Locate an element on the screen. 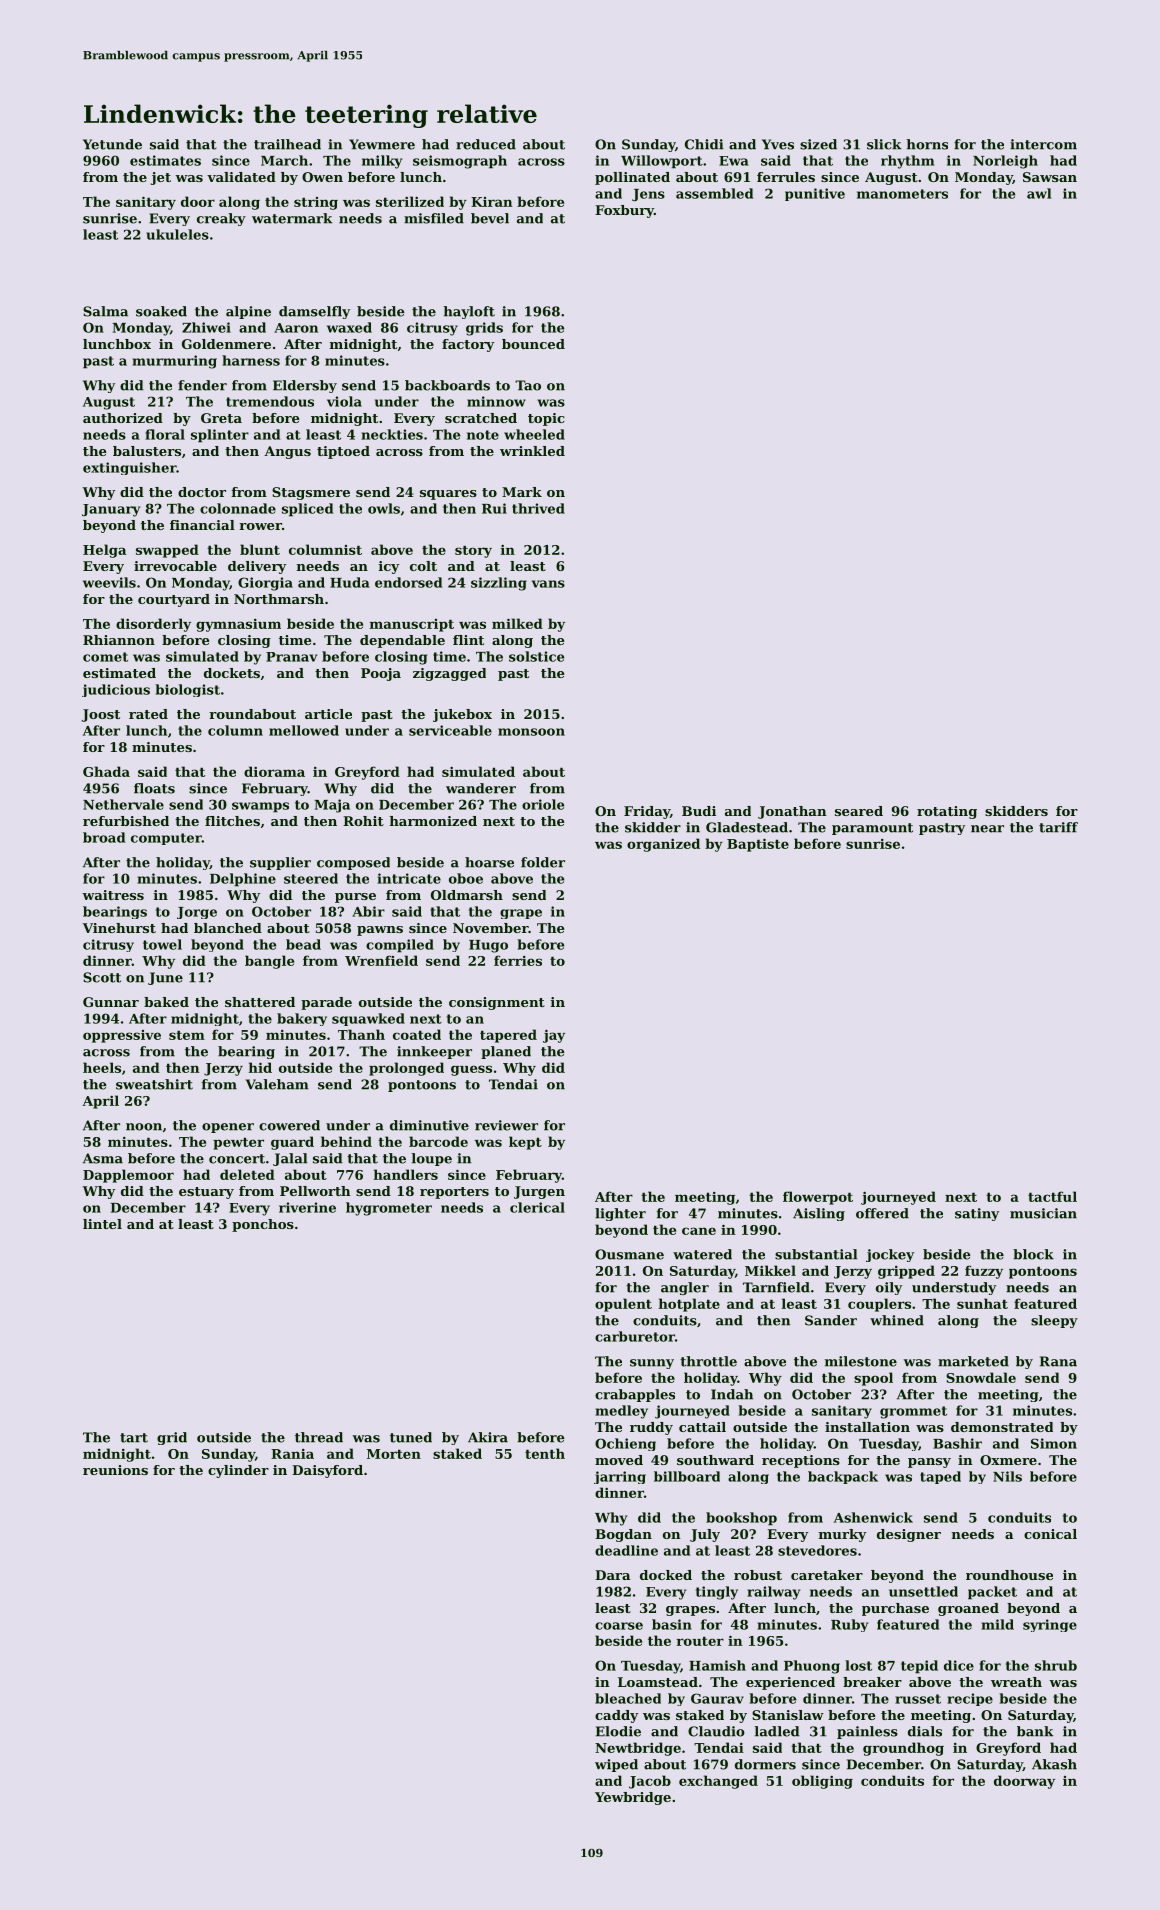 This screenshot has width=1160, height=1910. Simon is located at coordinates (1054, 1443).
